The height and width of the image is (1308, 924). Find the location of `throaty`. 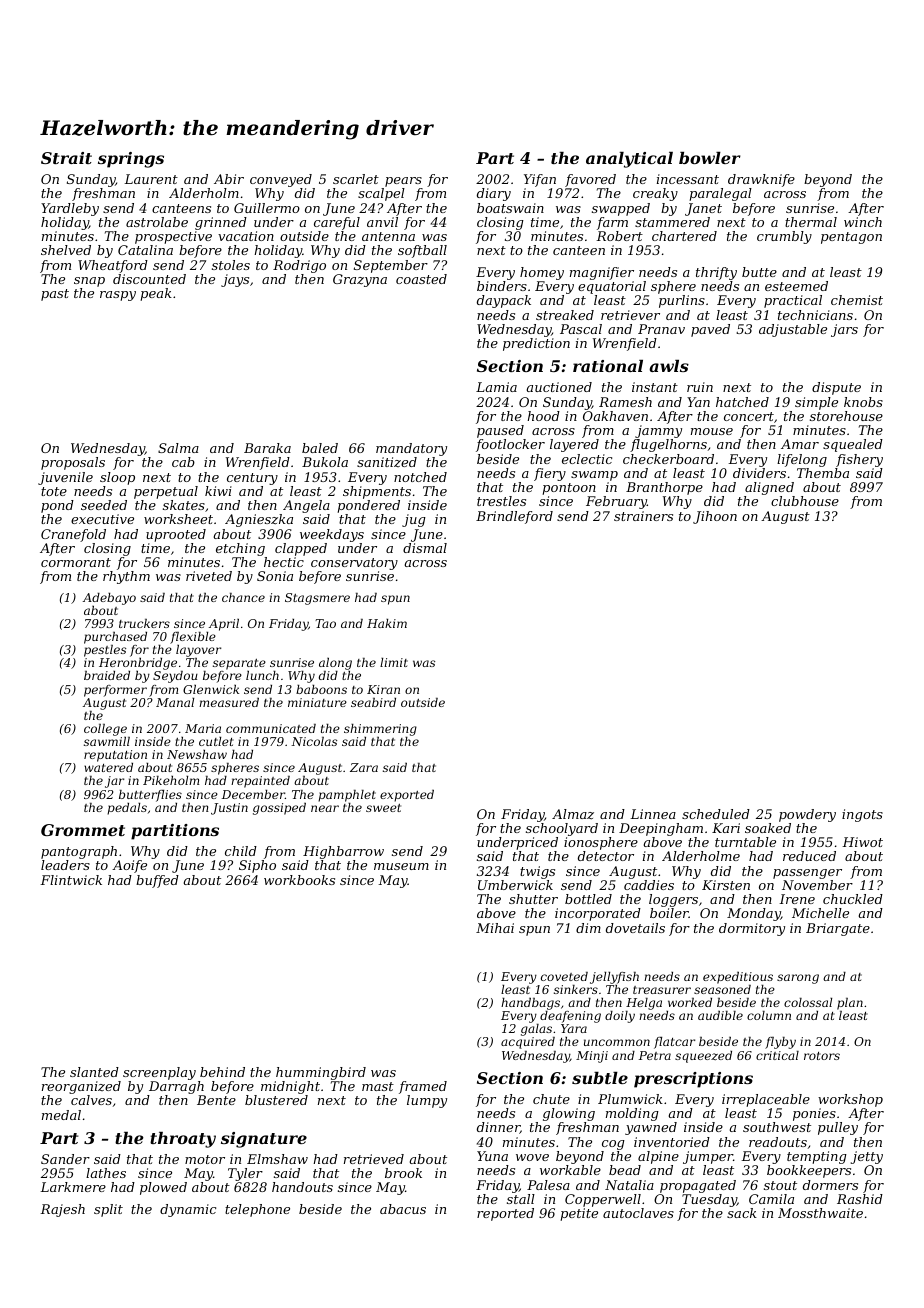

throaty is located at coordinates (183, 1140).
